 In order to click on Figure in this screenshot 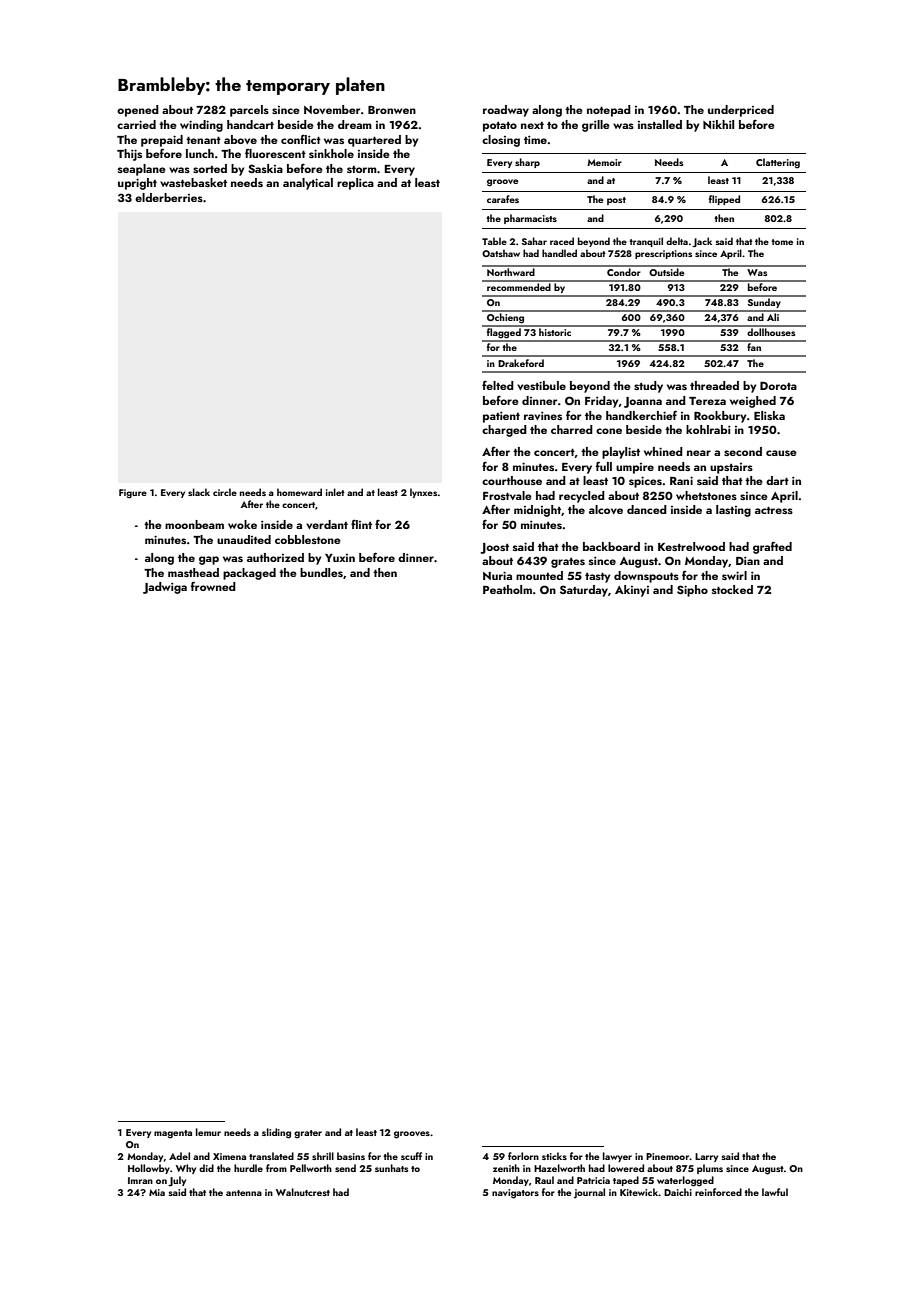, I will do `click(133, 493)`.
